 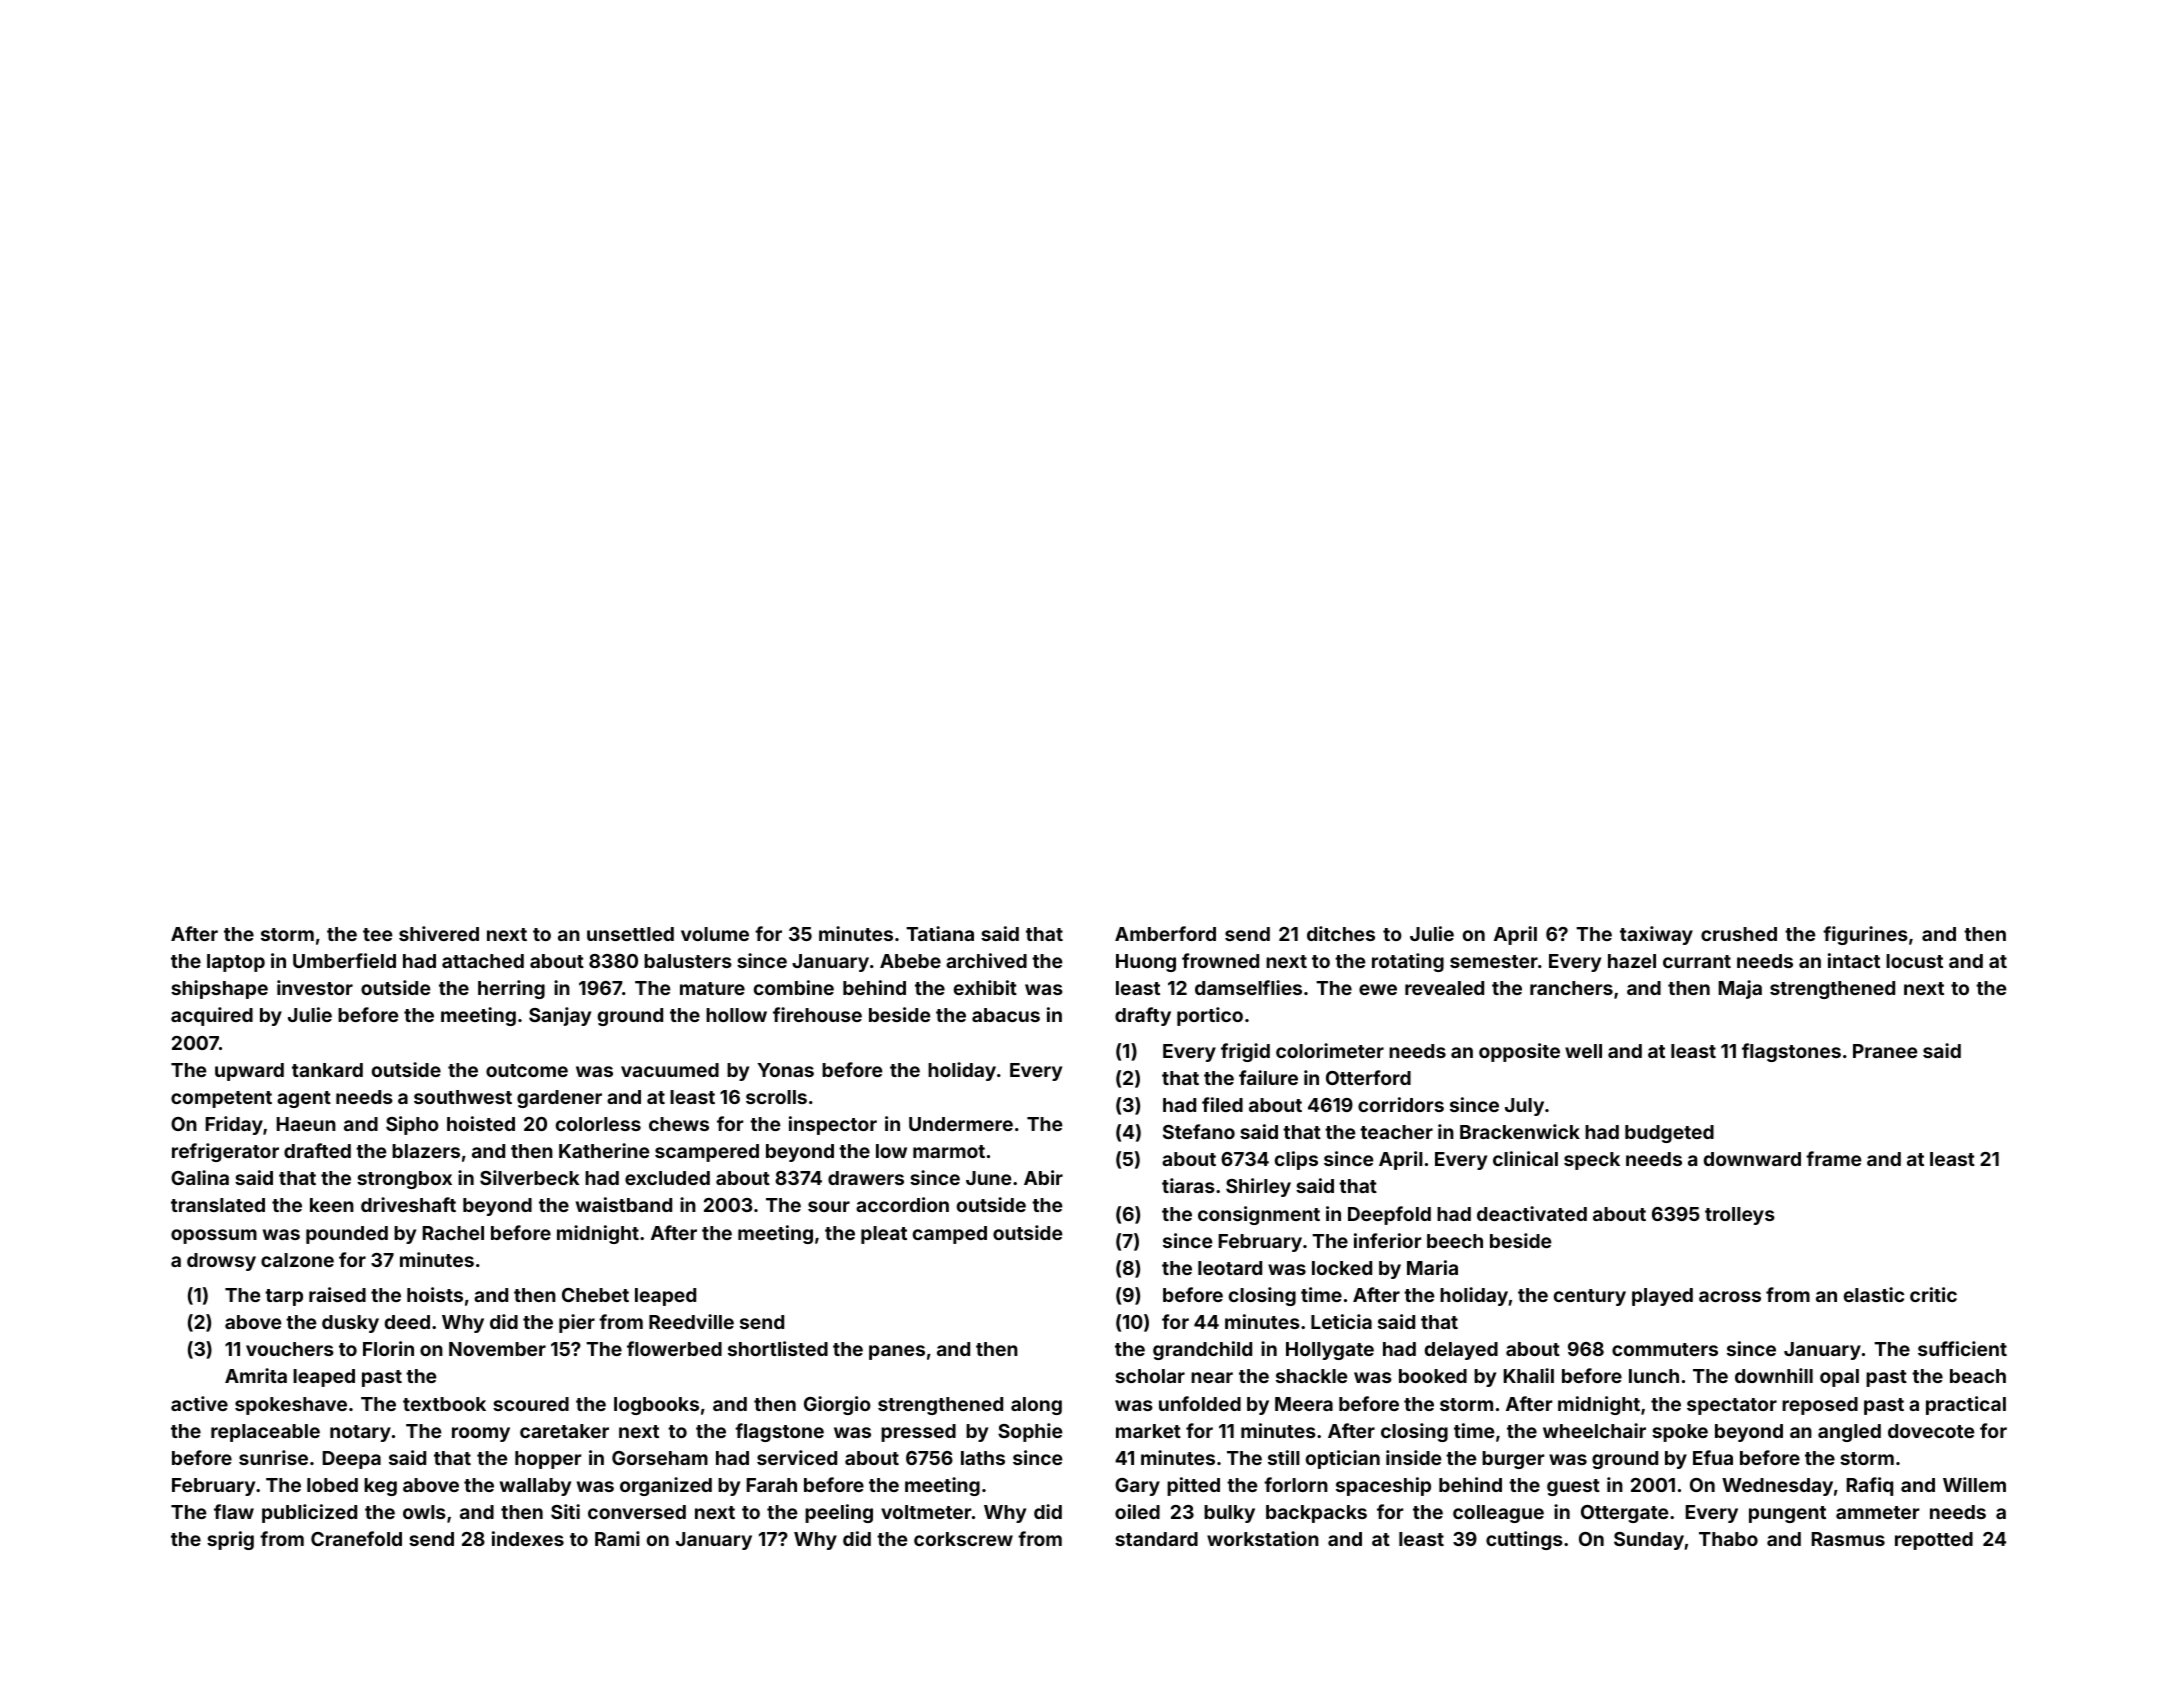 I want to click on Tatiana, so click(x=940, y=933).
